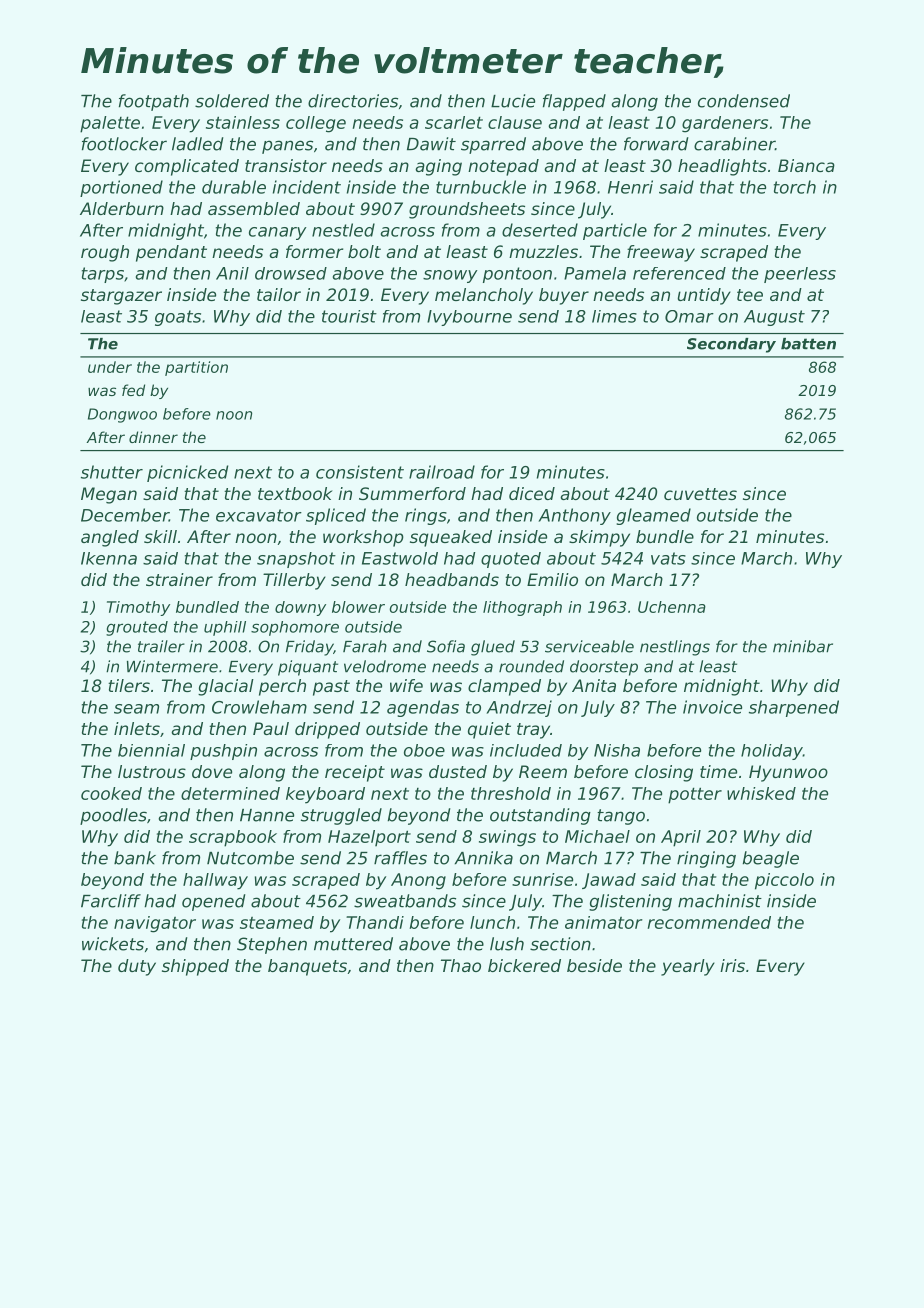  I want to click on Thao, so click(461, 965).
